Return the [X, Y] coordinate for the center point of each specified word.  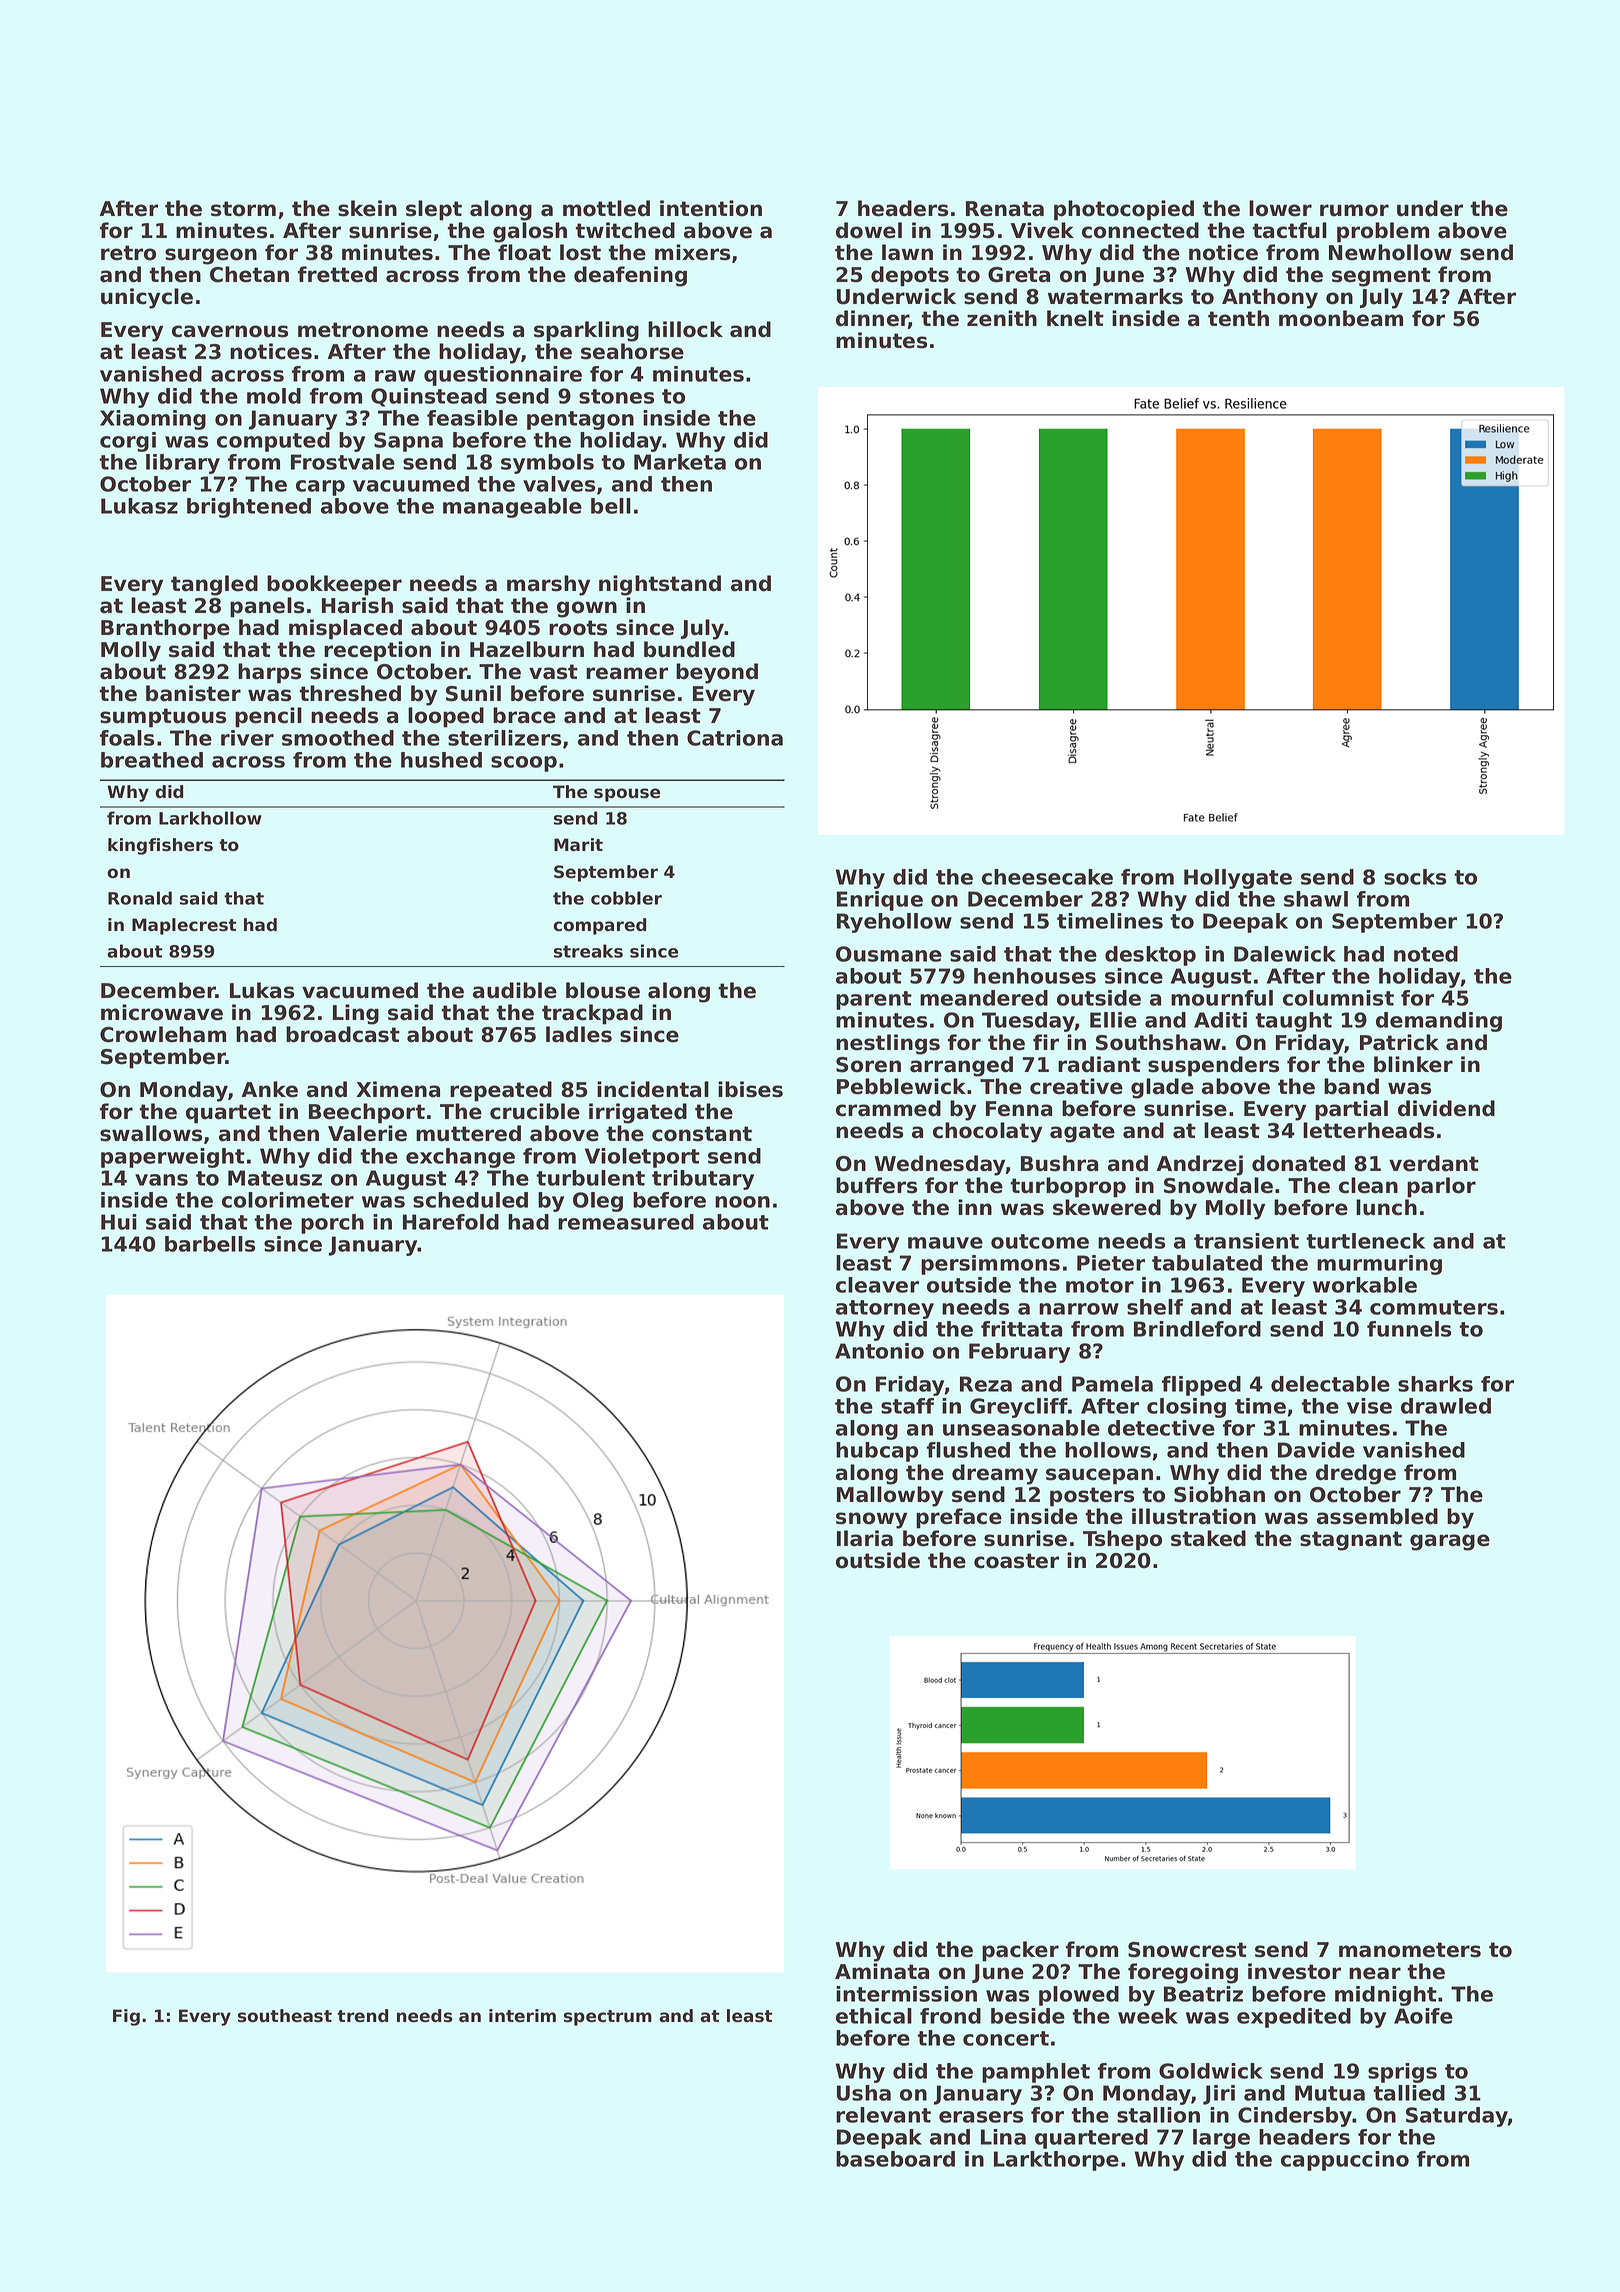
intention [711, 208]
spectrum [608, 2018]
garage [1450, 1542]
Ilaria [865, 1538]
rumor [1354, 210]
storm [243, 209]
